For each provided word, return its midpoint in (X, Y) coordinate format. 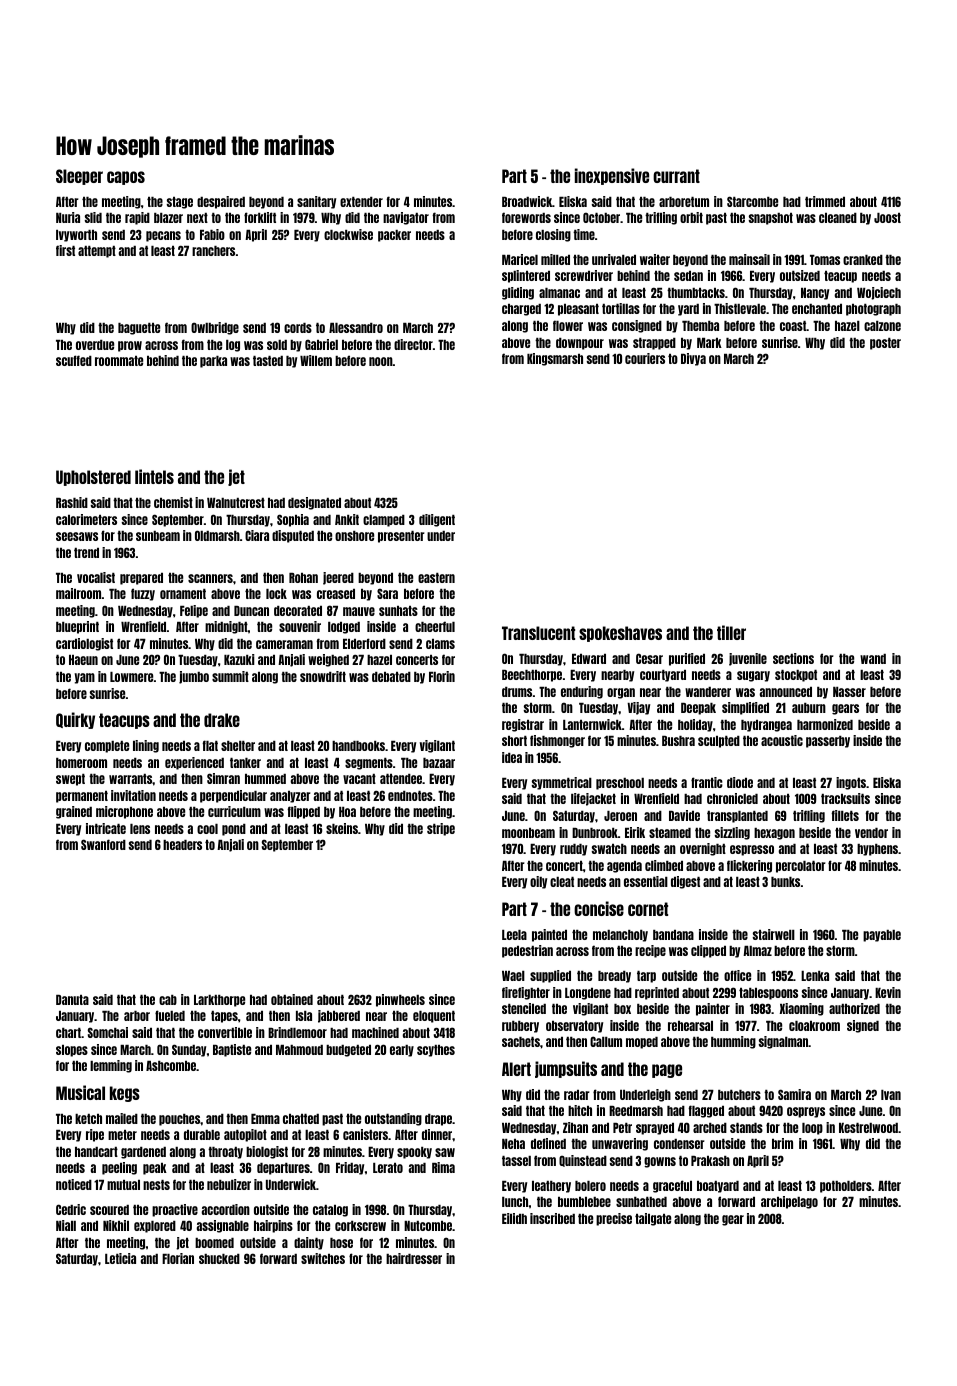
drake (222, 720)
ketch (88, 1119)
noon (381, 361)
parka (213, 362)
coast (793, 326)
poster (885, 344)
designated (314, 503)
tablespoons (768, 994)
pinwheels (400, 1000)
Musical (80, 1092)
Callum (606, 1041)
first (65, 250)
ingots (851, 783)
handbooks (358, 746)
